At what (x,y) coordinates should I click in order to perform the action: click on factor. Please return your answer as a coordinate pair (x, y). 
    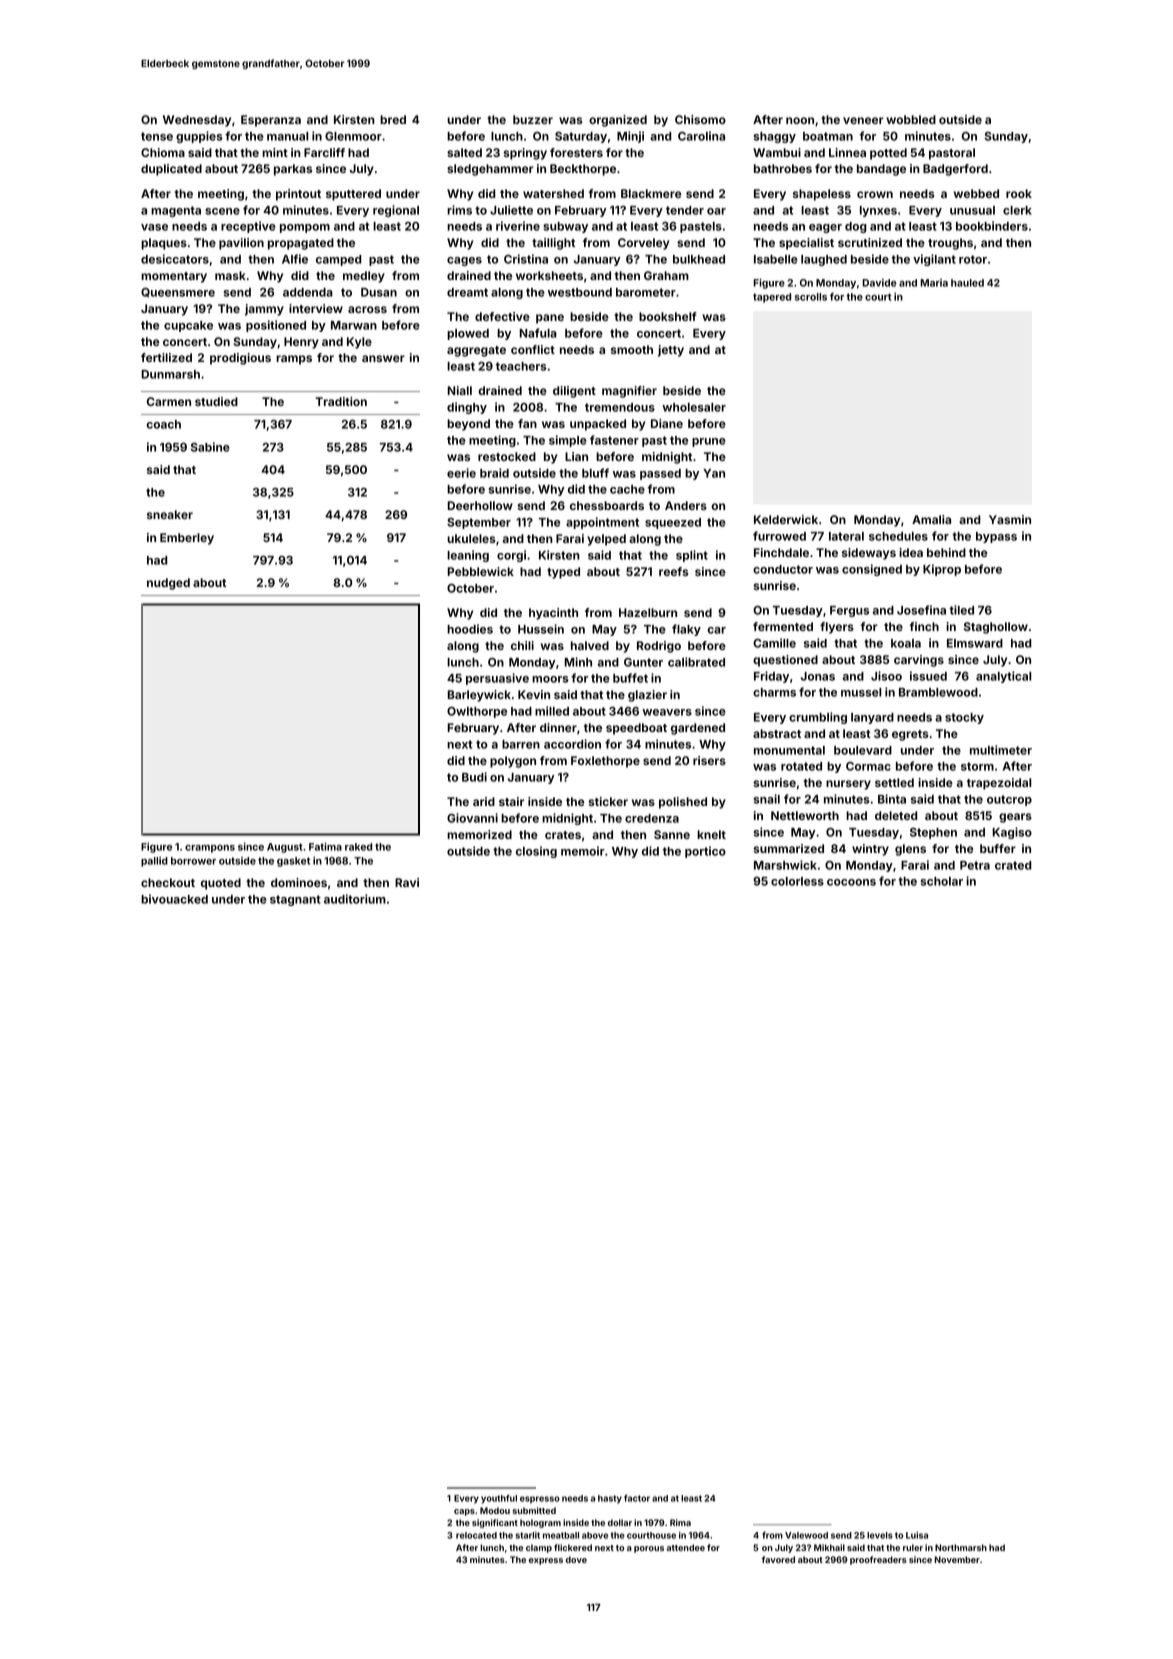
    Looking at the image, I should click on (637, 1498).
